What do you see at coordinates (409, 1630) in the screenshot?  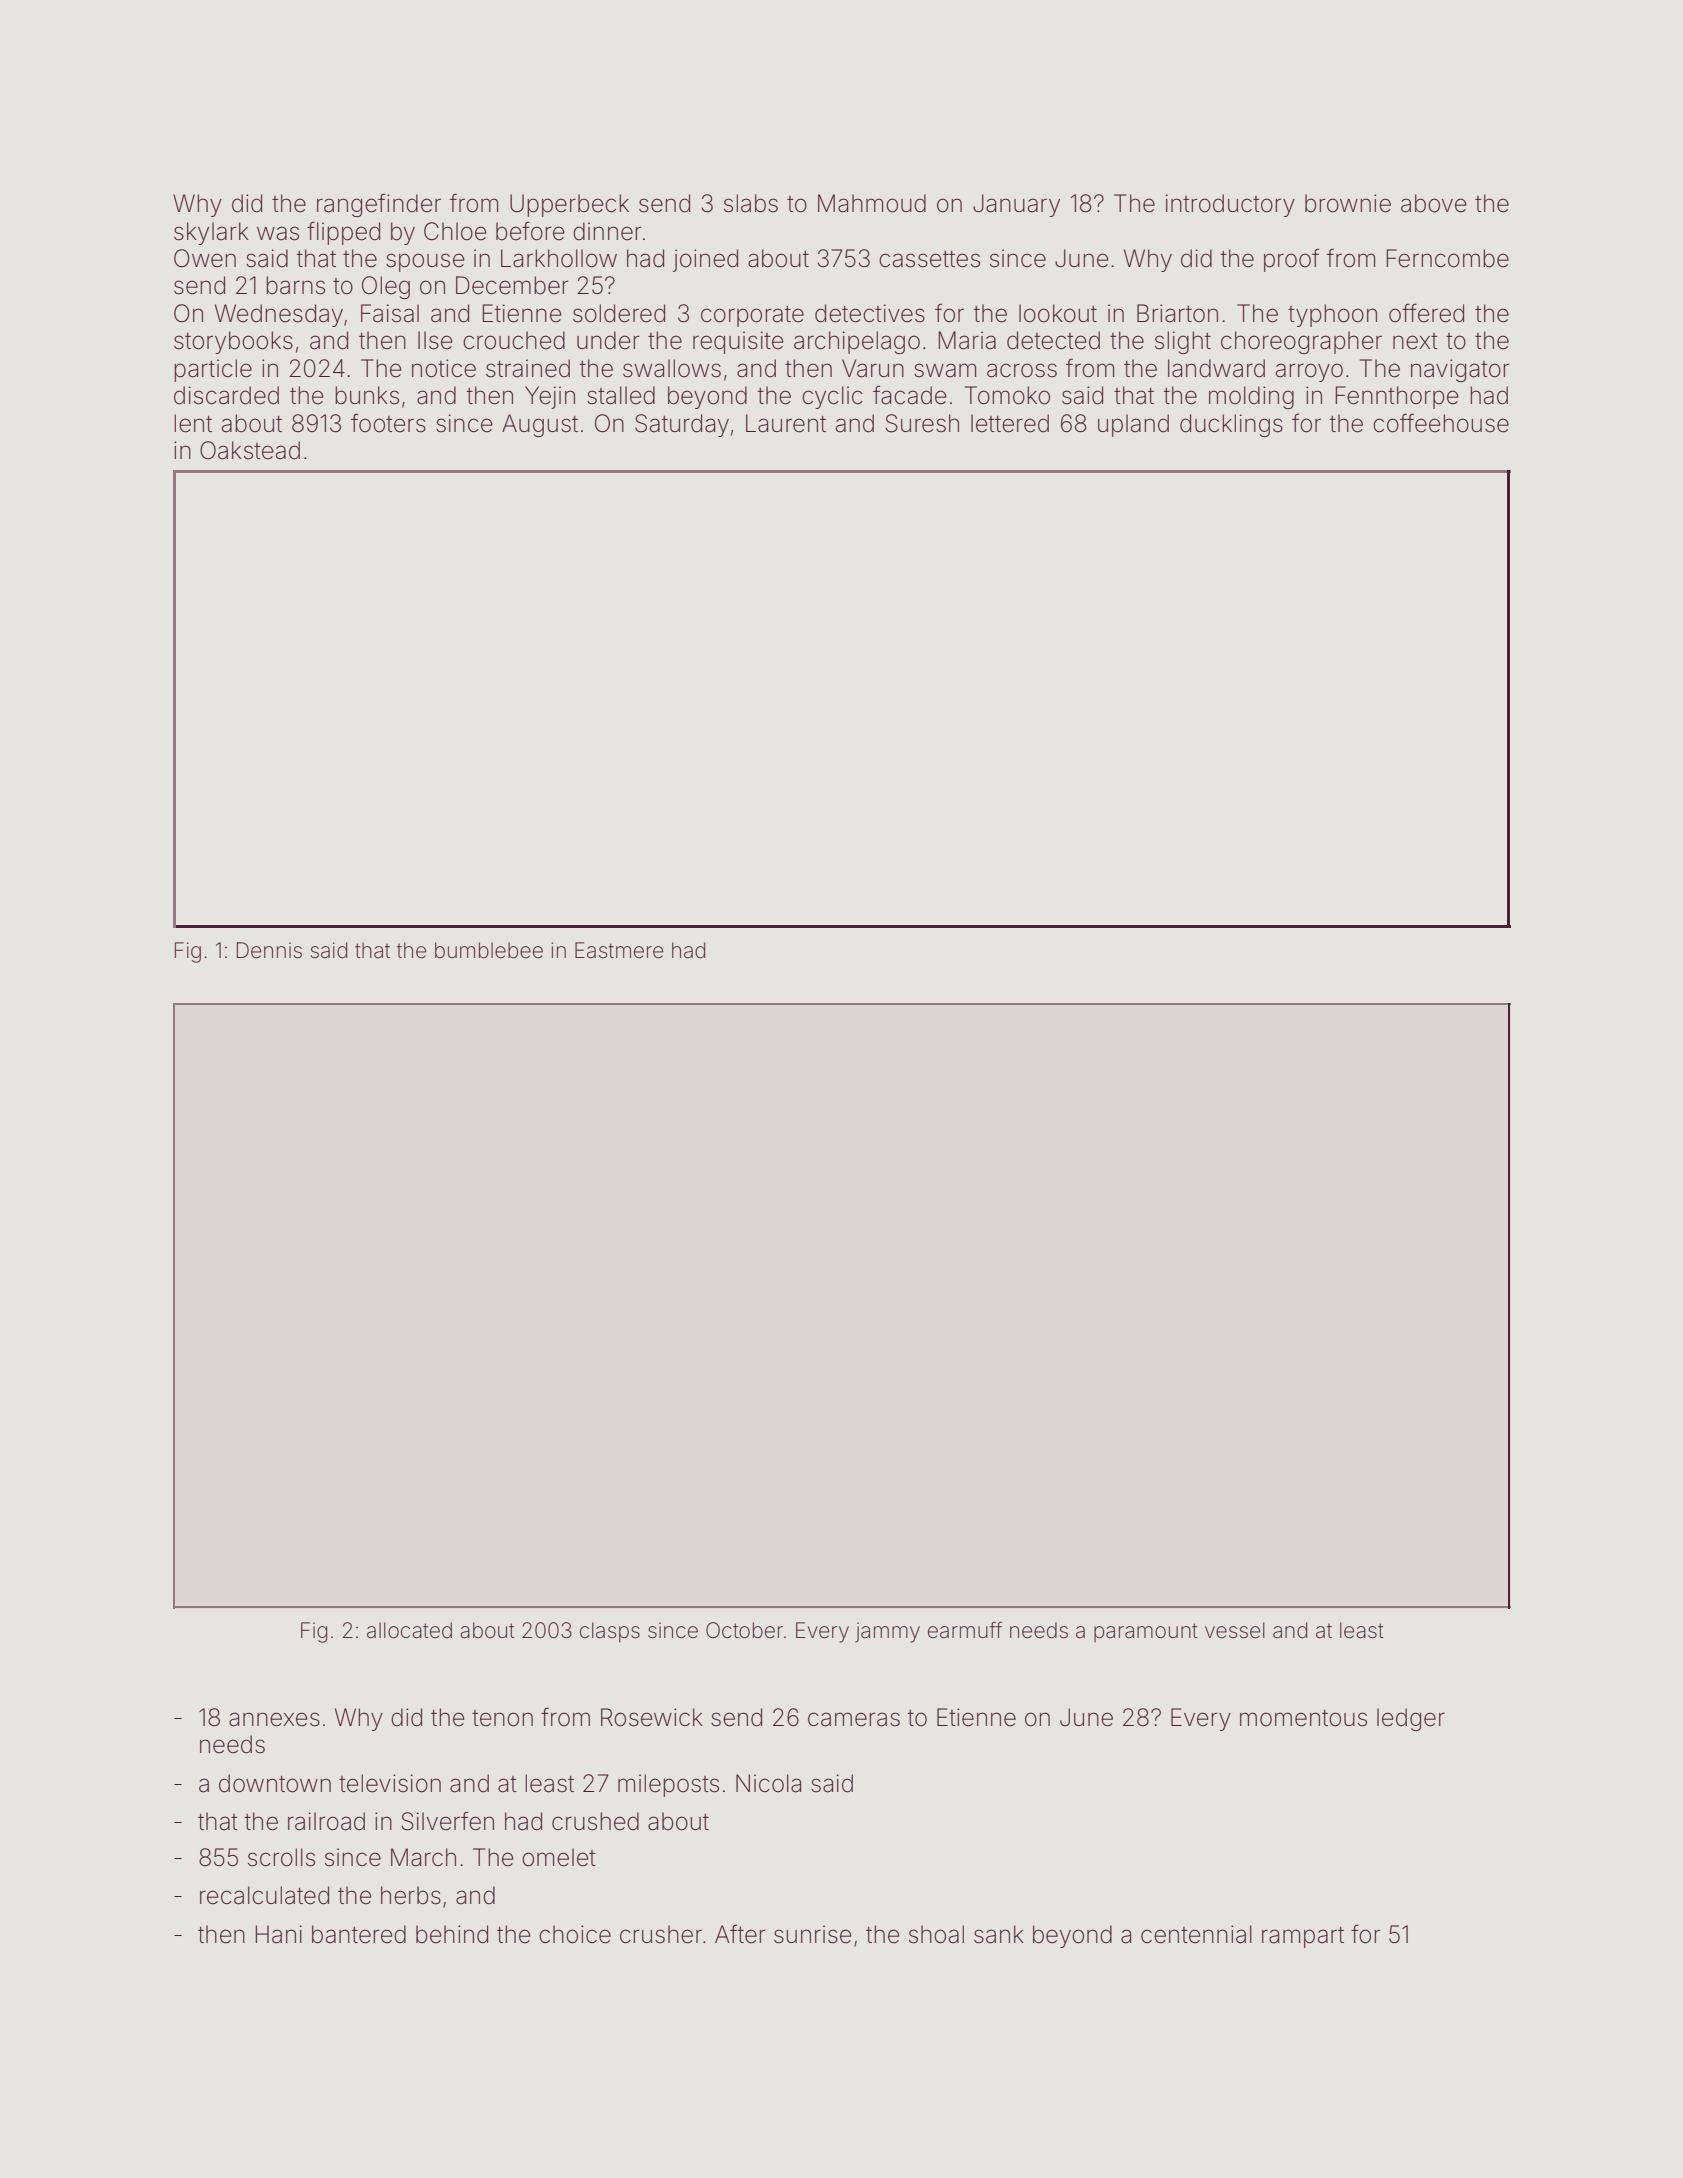 I see `allocated` at bounding box center [409, 1630].
